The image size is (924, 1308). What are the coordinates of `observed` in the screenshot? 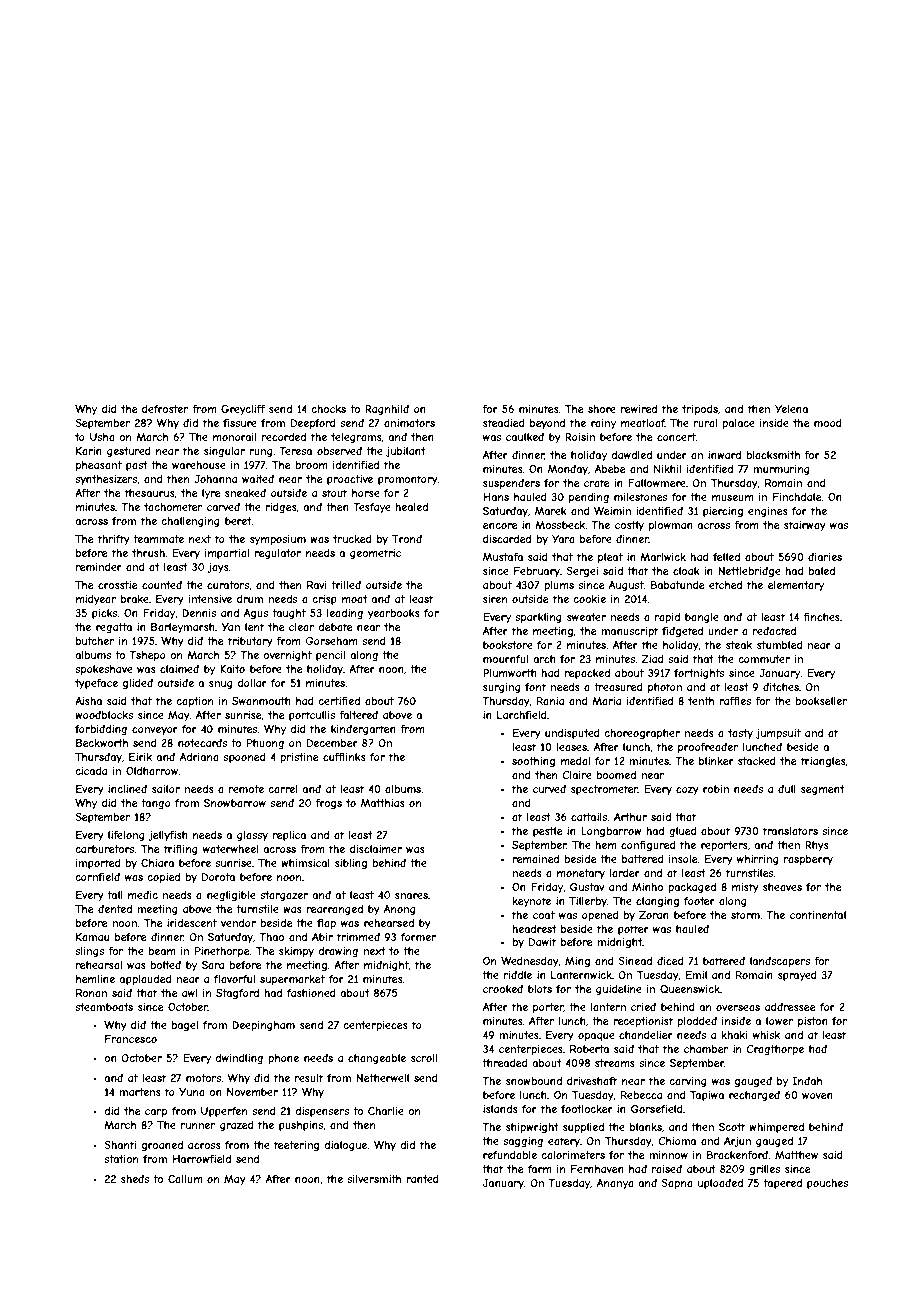 It's located at (339, 451).
